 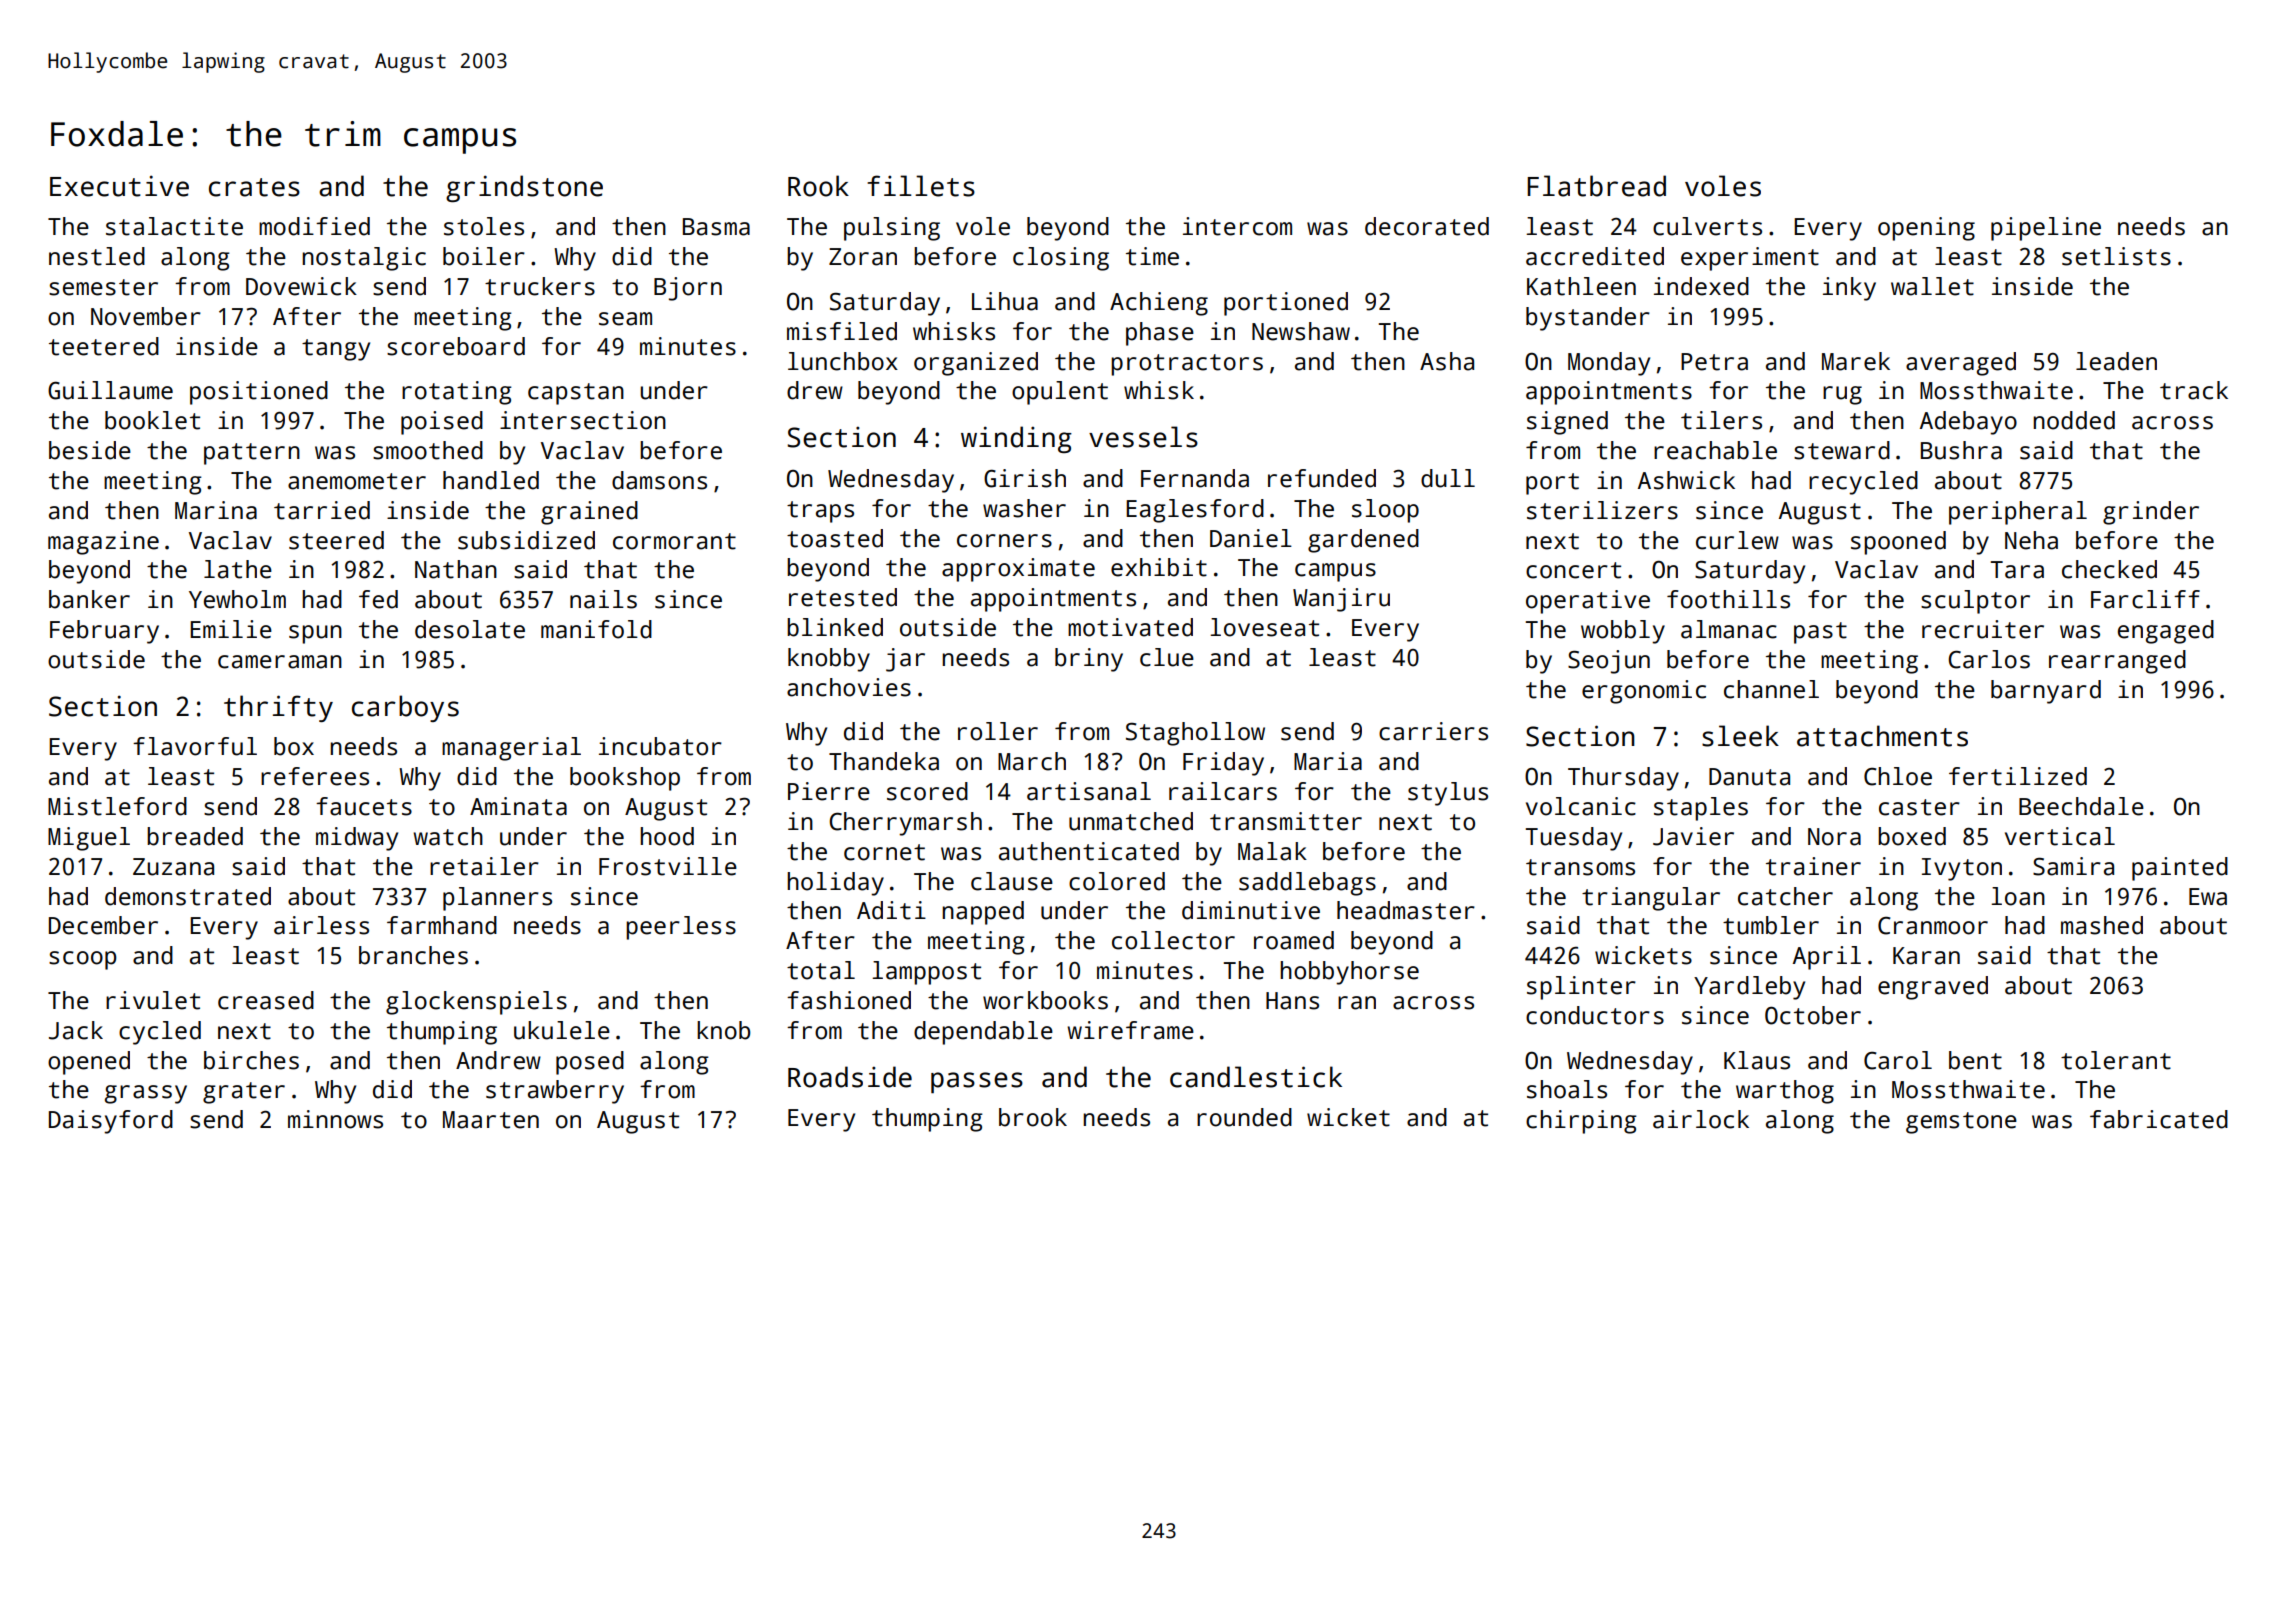 What do you see at coordinates (1573, 570) in the page?
I see `concert` at bounding box center [1573, 570].
